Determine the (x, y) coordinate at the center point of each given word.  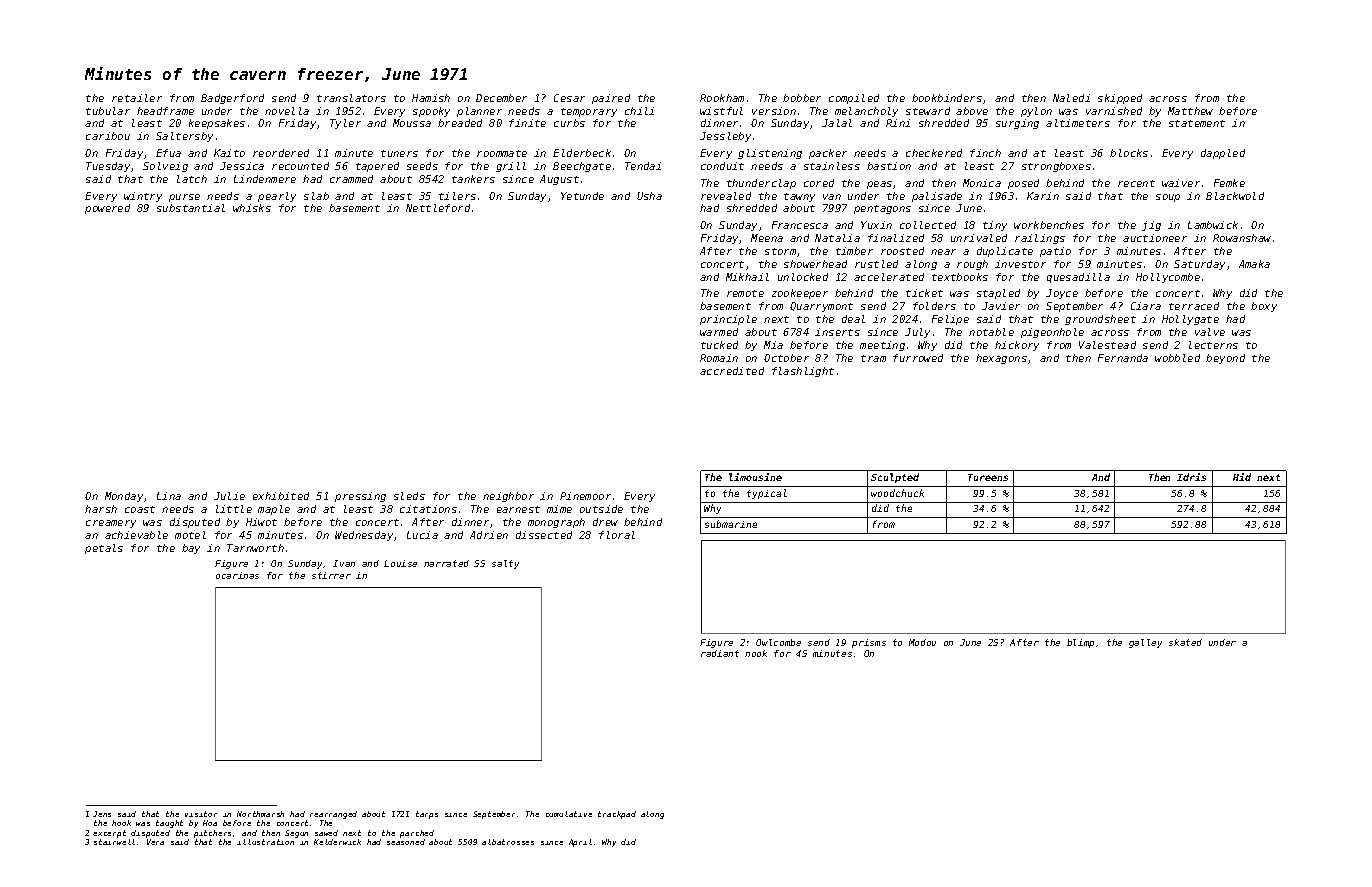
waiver (1181, 183)
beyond (1225, 359)
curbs (569, 123)
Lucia (422, 535)
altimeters (1078, 123)
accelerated (889, 277)
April (580, 843)
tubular (108, 111)
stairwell (114, 842)
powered (107, 209)
